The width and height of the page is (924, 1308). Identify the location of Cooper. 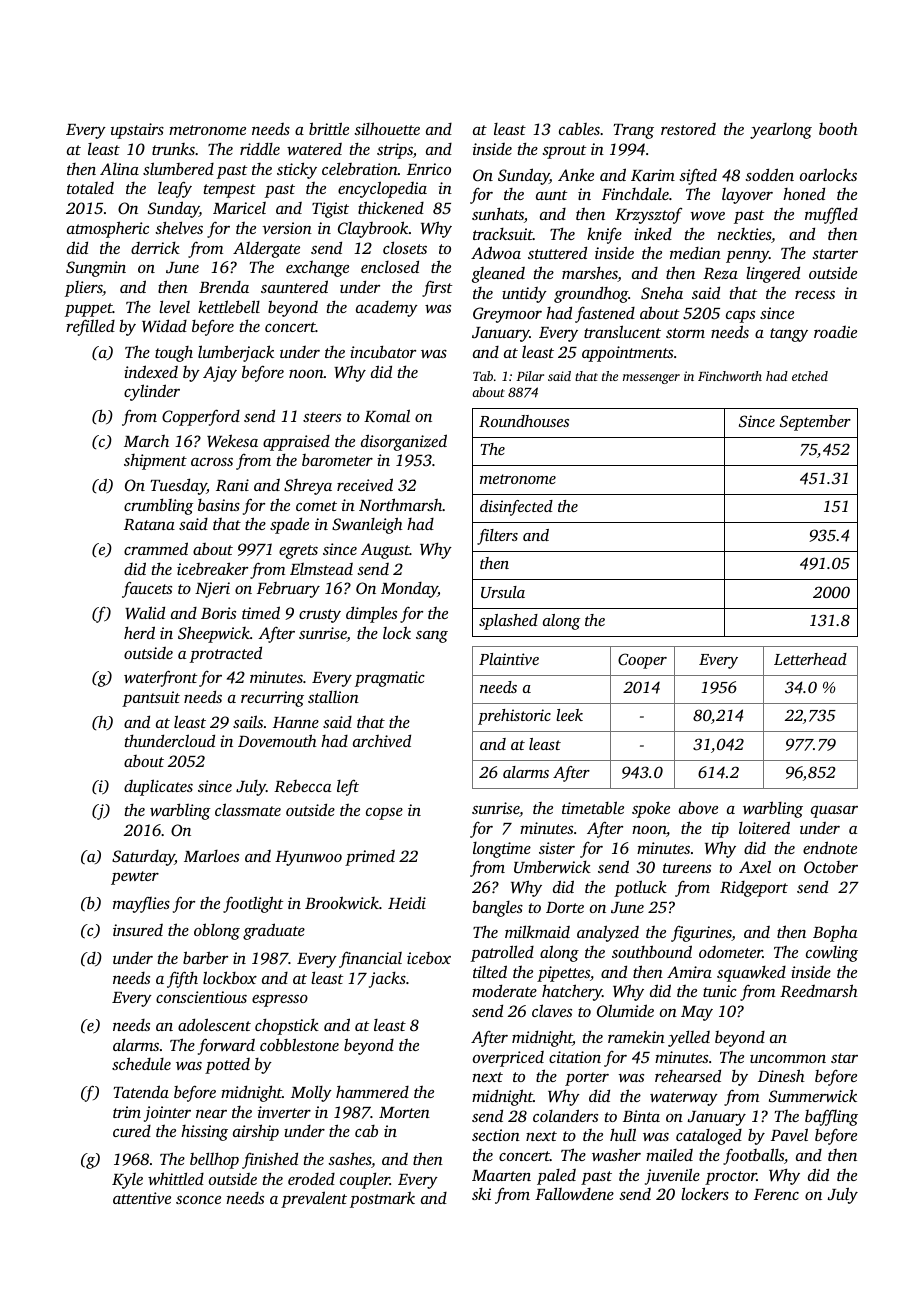
(642, 661).
